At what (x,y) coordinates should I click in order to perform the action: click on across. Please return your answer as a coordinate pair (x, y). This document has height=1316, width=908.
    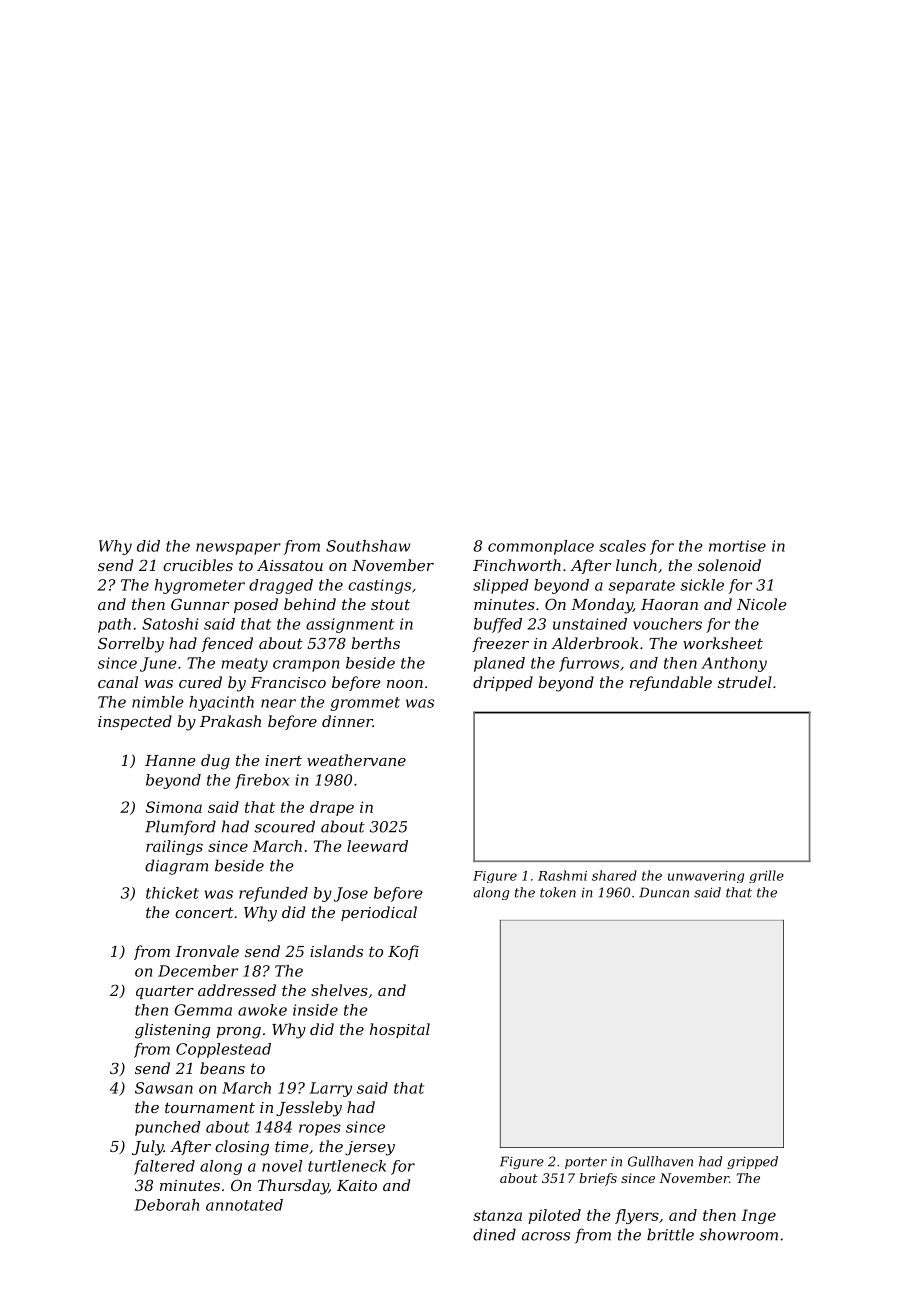
    Looking at the image, I should click on (546, 1236).
